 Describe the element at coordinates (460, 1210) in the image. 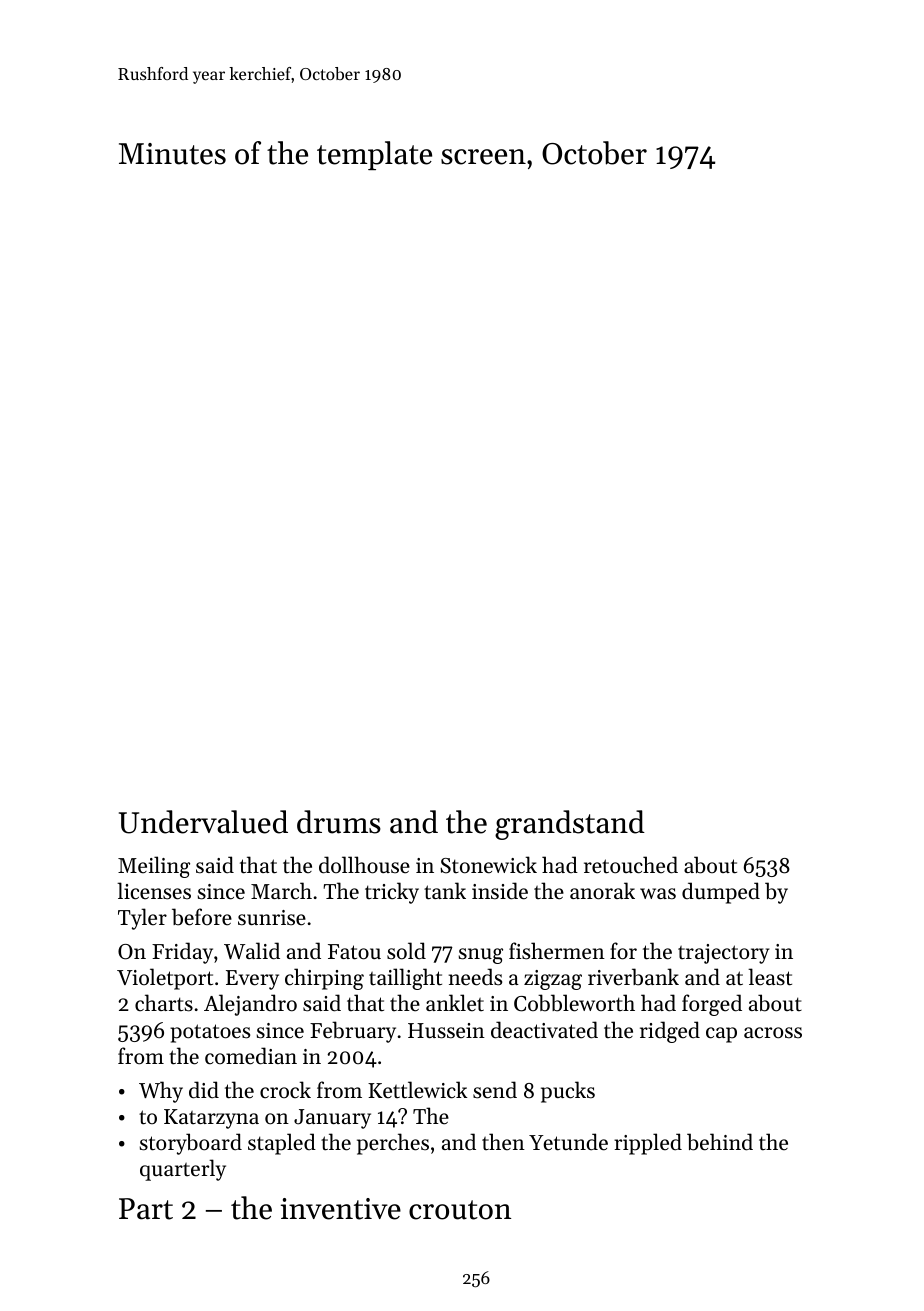

I see `crouton` at that location.
